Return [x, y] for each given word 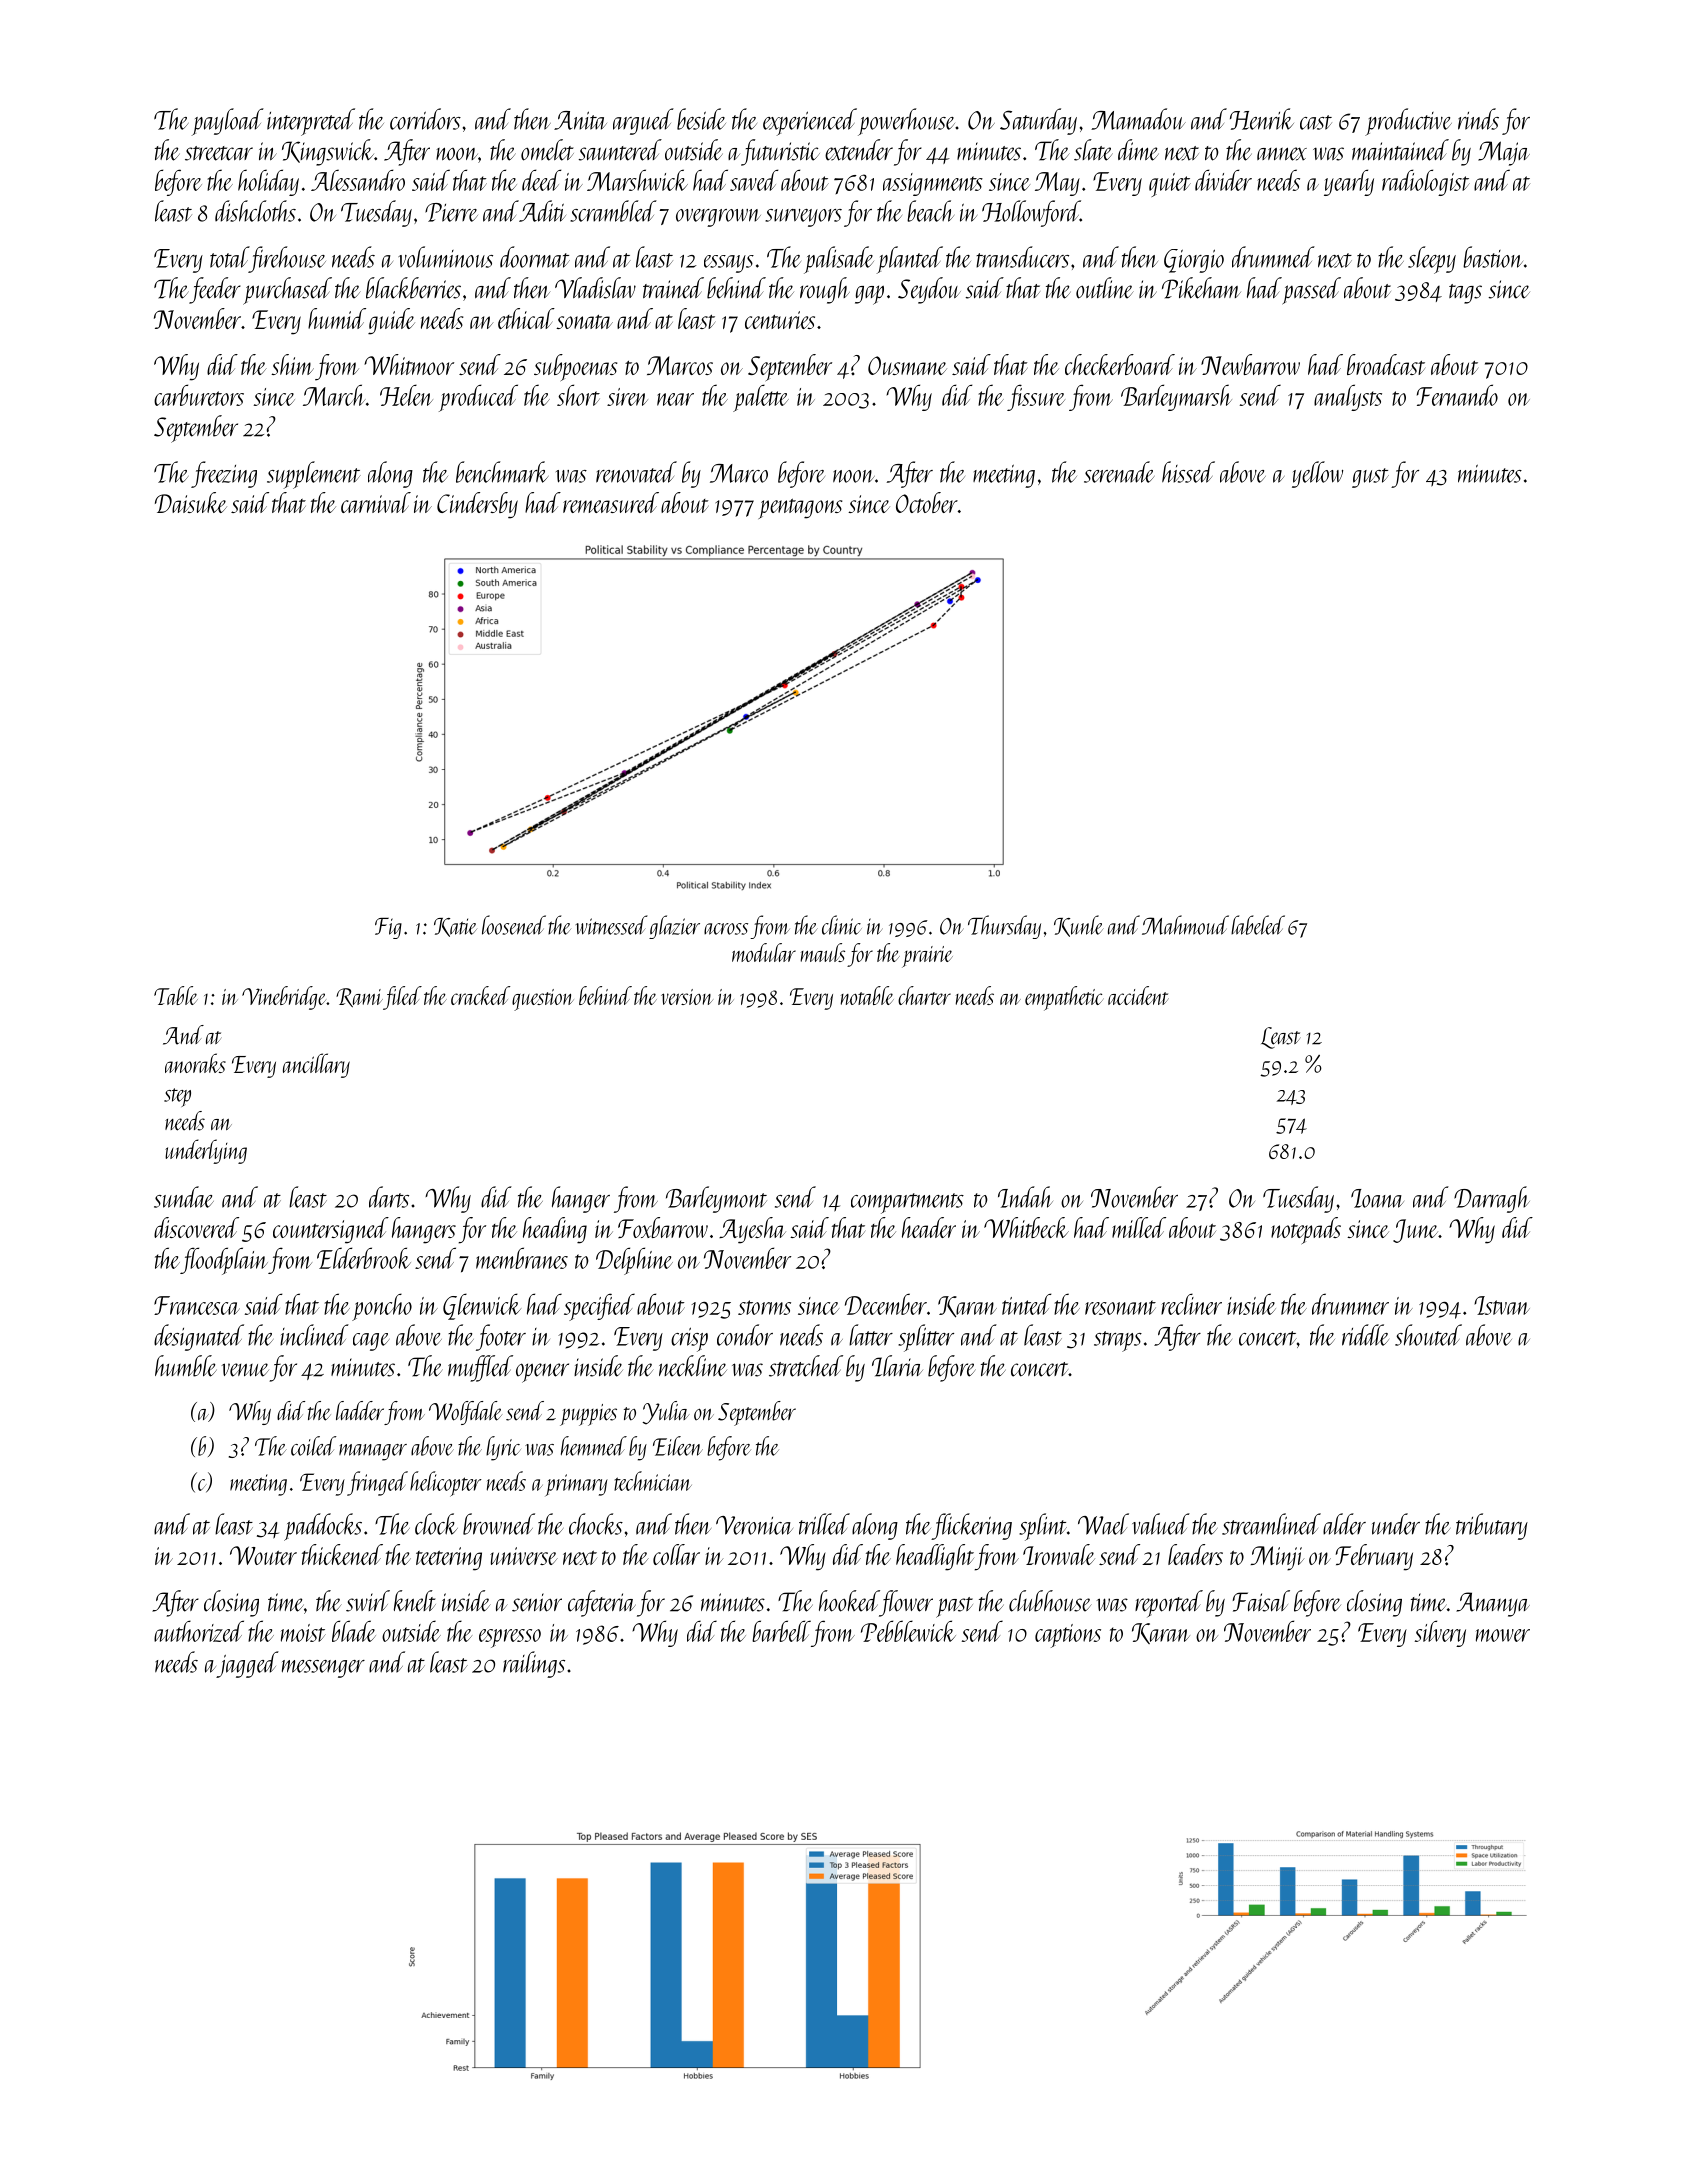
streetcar [219, 153]
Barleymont [716, 1199]
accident [1138, 995]
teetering [449, 1559]
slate [1093, 150]
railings [534, 1664]
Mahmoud [1185, 925]
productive [1408, 122]
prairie [927, 957]
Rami [359, 997]
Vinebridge [284, 998]
